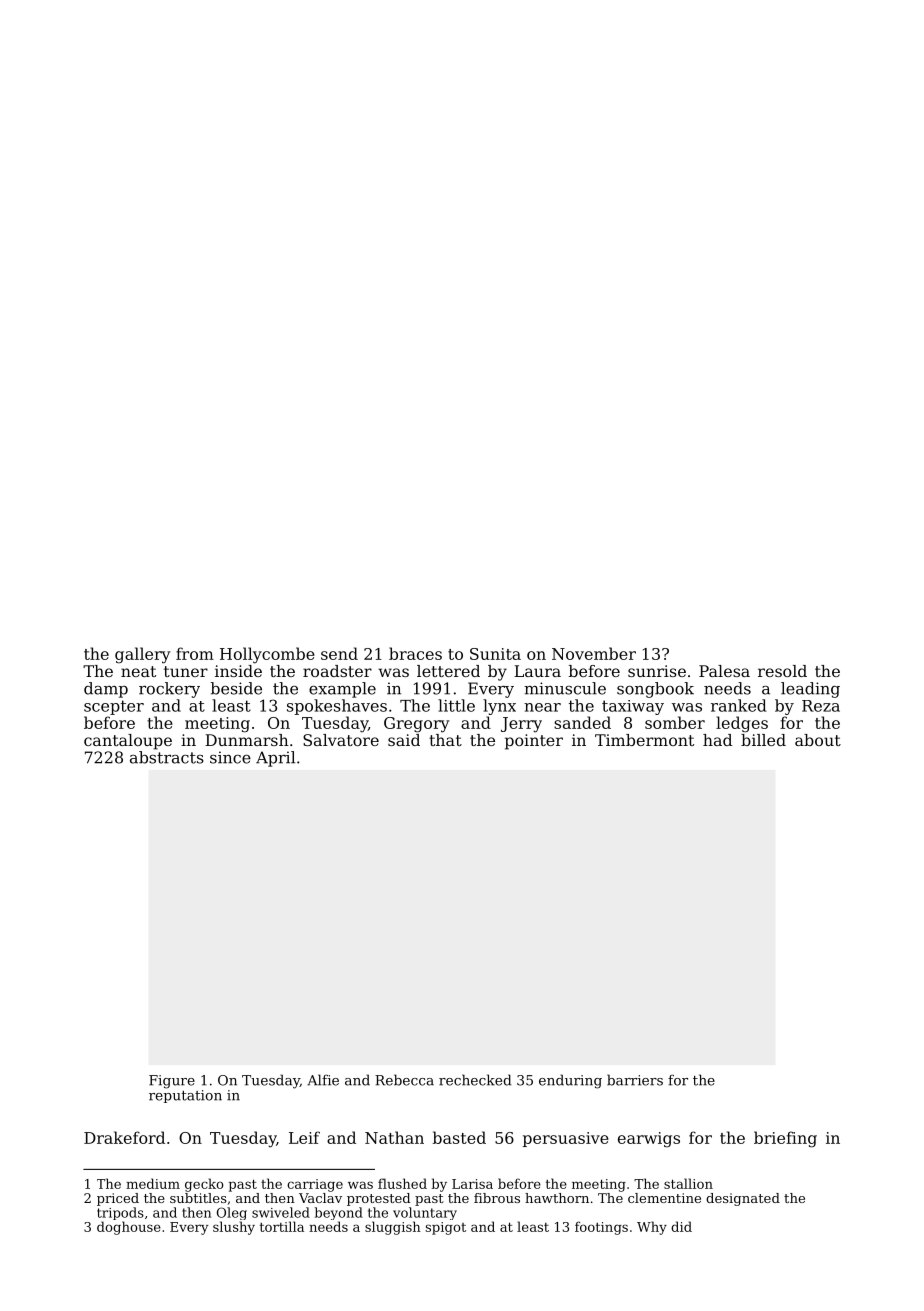 The image size is (924, 1311). What do you see at coordinates (404, 740) in the screenshot?
I see `said` at bounding box center [404, 740].
